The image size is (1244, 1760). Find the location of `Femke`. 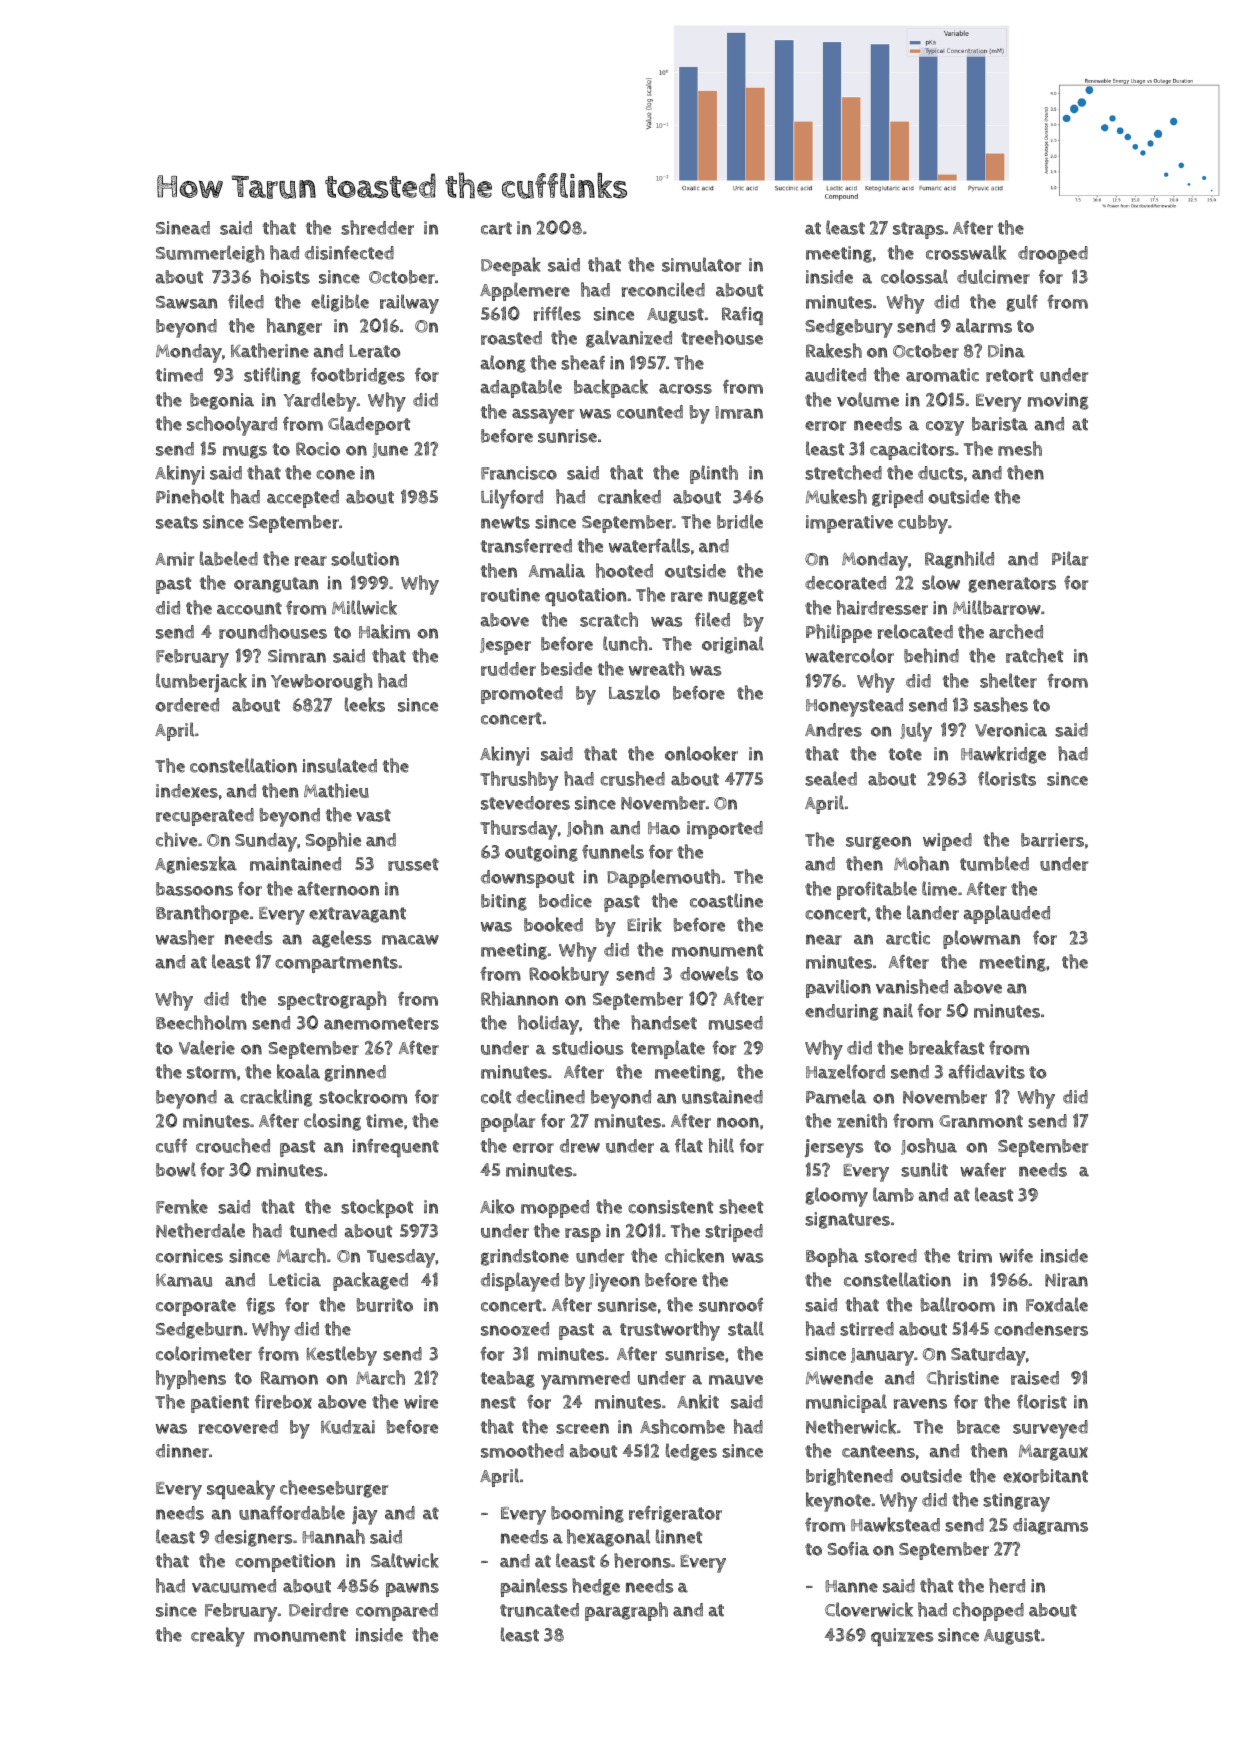

Femke is located at coordinates (182, 1206).
